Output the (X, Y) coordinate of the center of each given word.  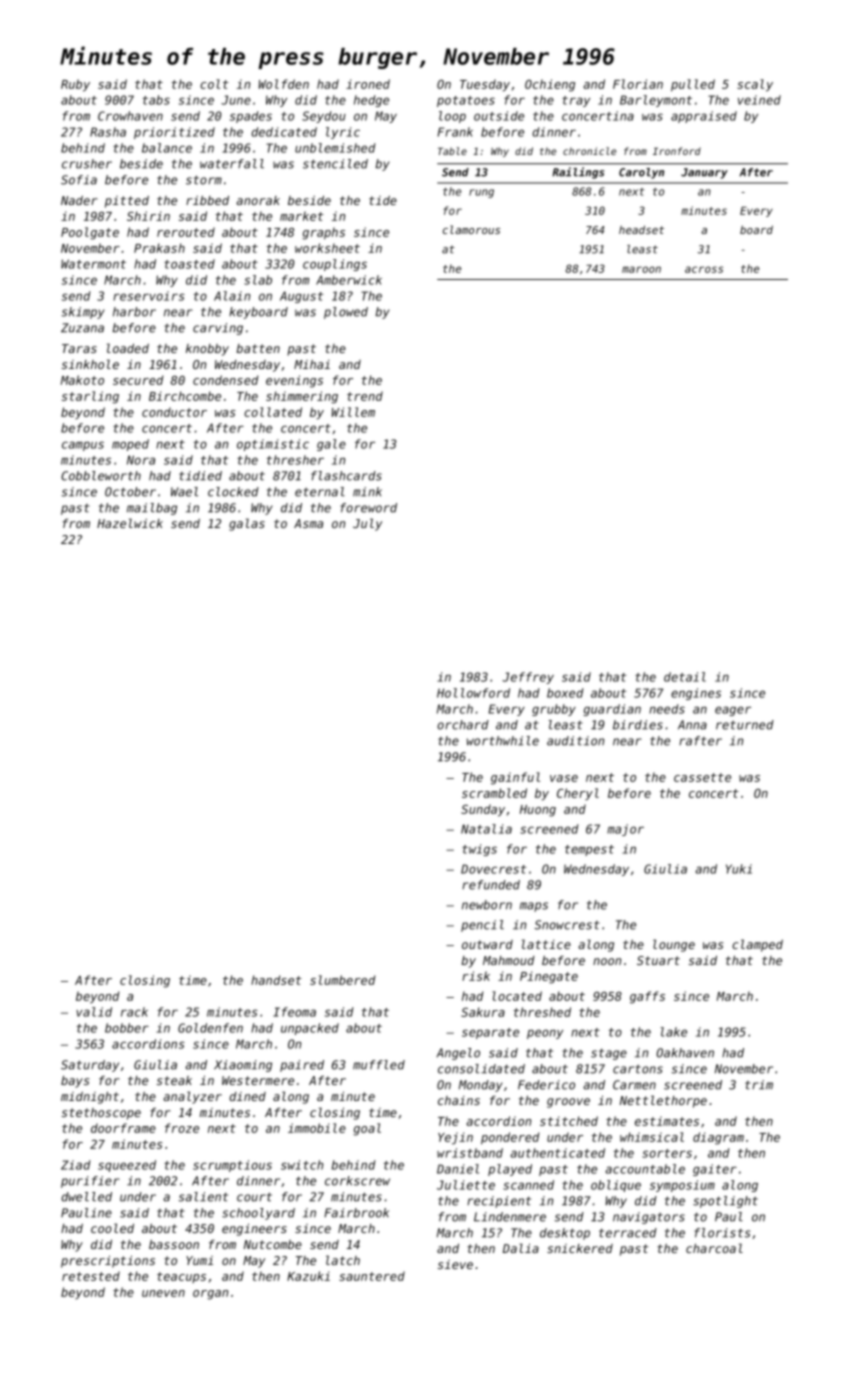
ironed (368, 84)
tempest (589, 850)
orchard (463, 725)
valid (94, 1012)
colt (214, 84)
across (704, 269)
